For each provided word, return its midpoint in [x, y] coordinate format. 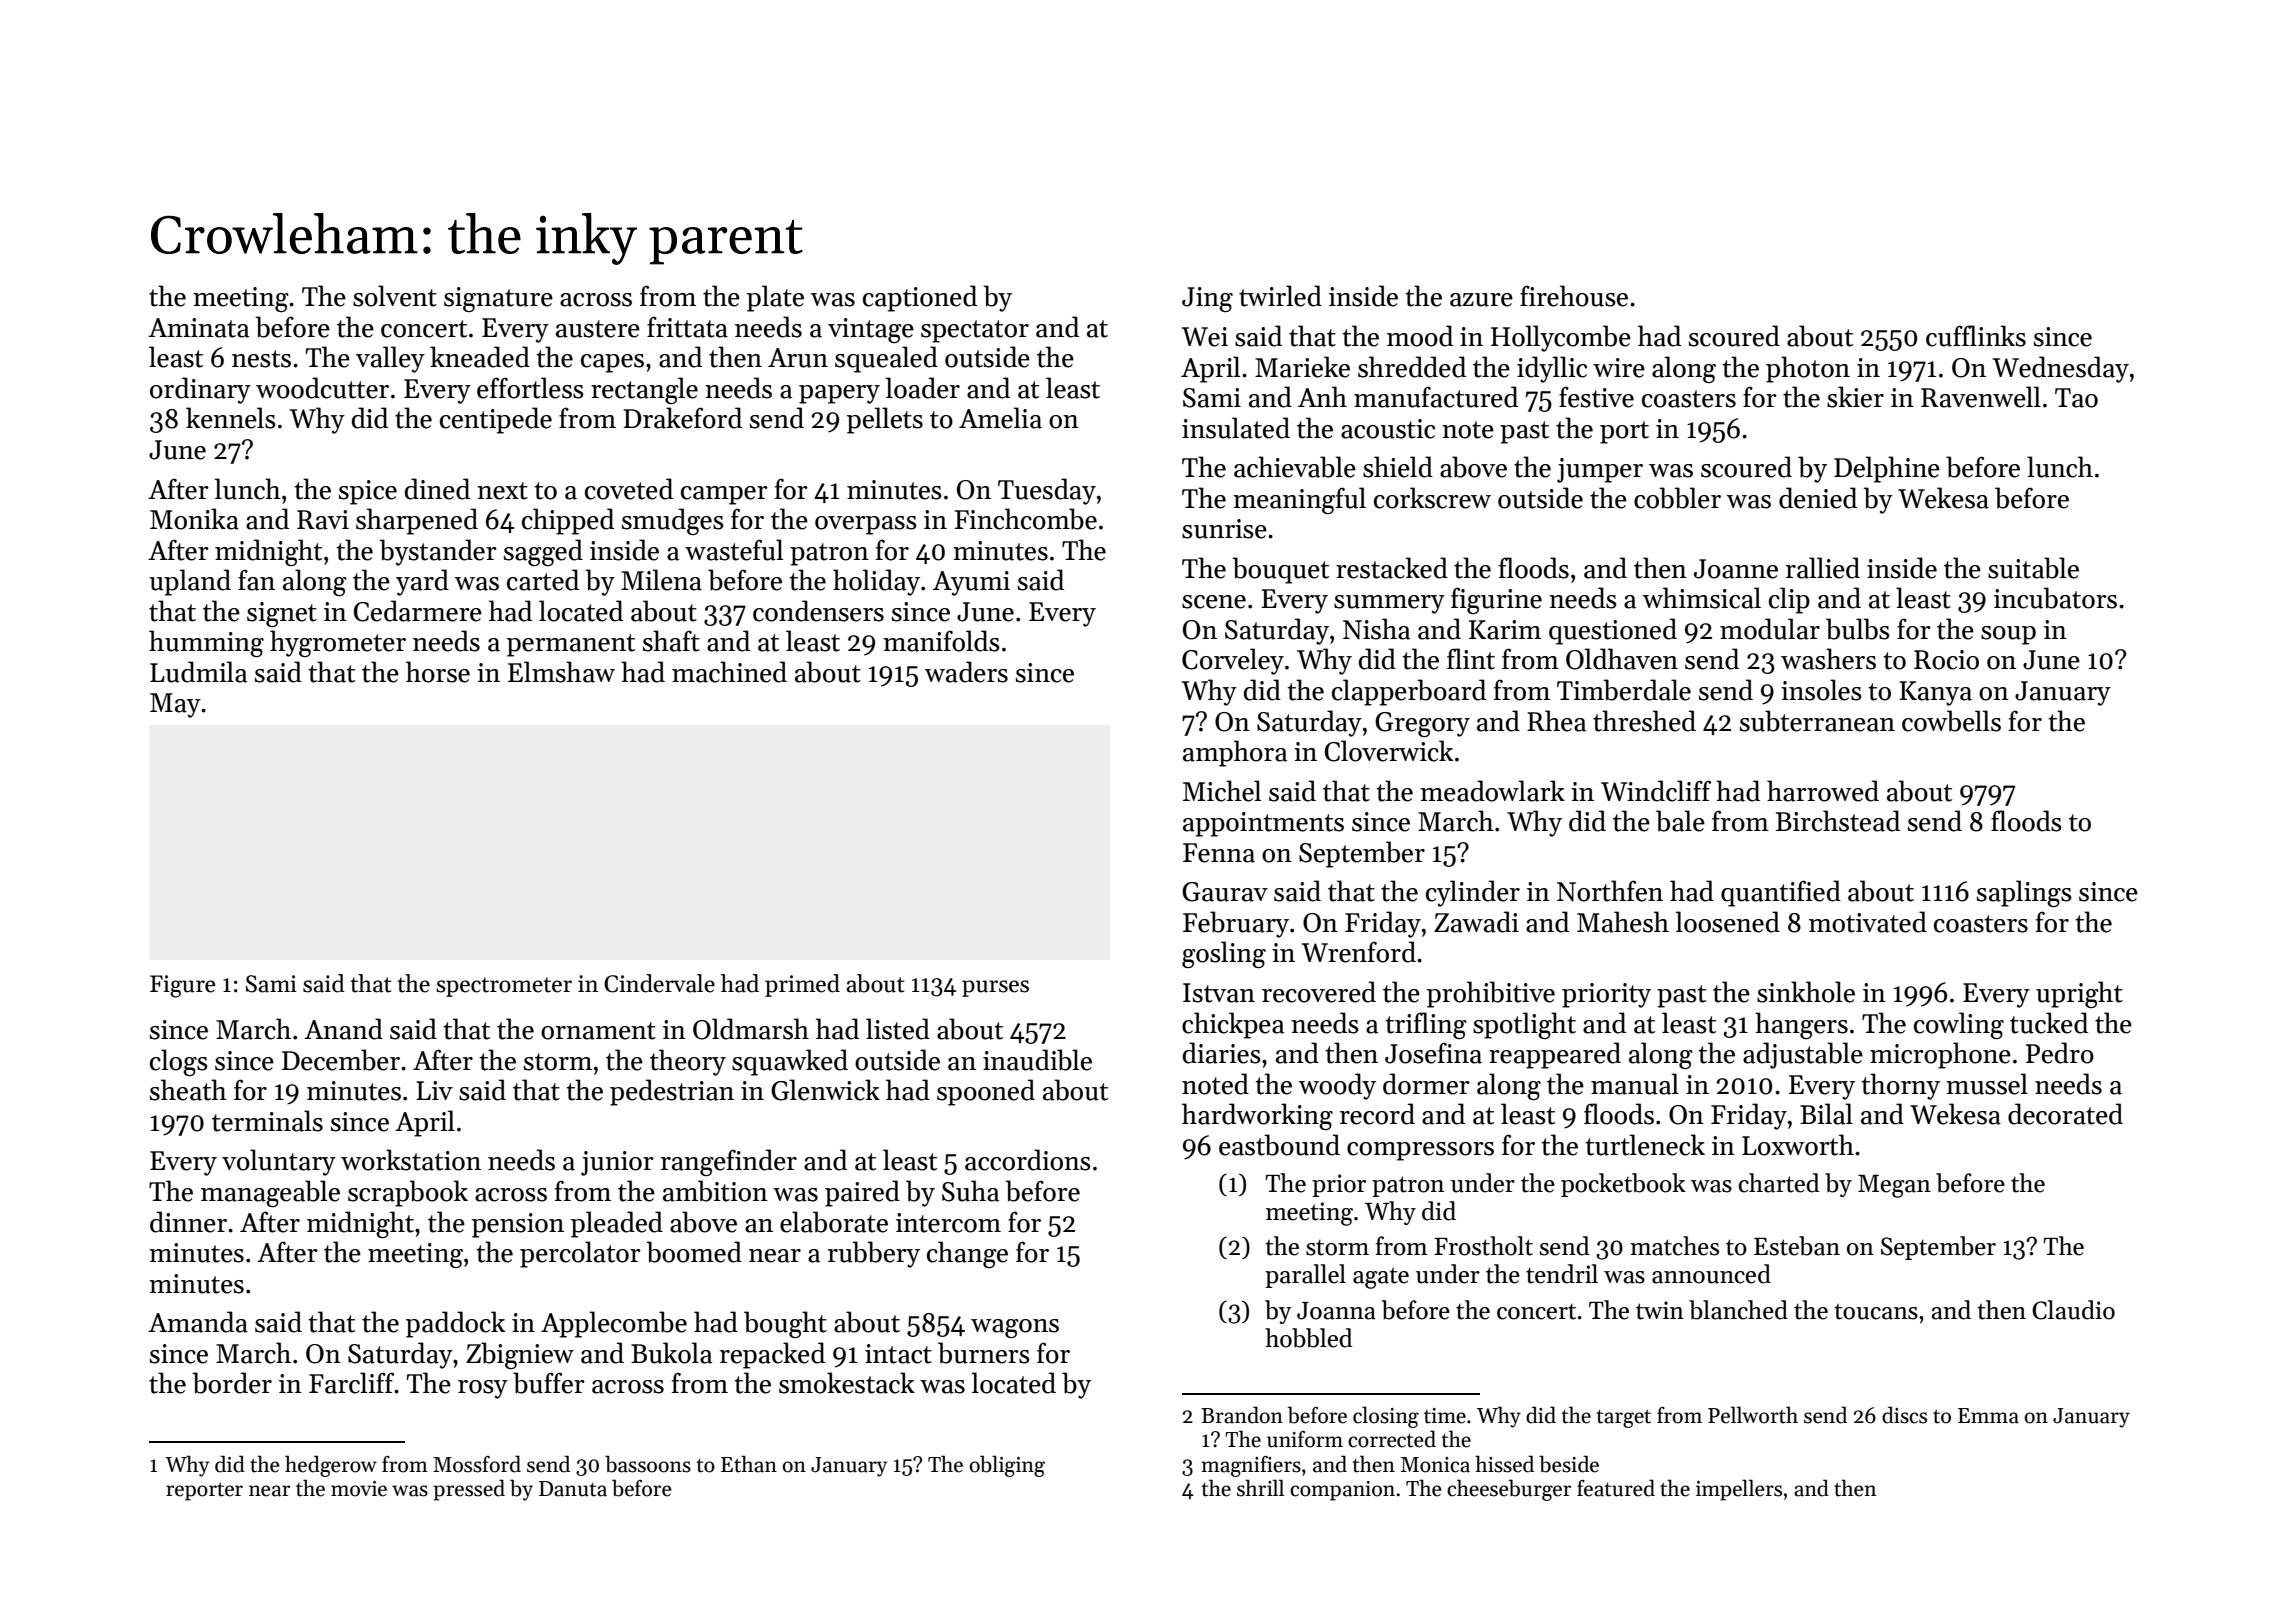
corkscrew [1432, 498]
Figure [183, 986]
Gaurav [1225, 892]
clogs [179, 1062]
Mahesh [1623, 922]
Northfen [1610, 891]
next [502, 491]
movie [359, 1489]
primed [802, 985]
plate [775, 298]
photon [1808, 369]
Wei [1205, 337]
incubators [2055, 598]
